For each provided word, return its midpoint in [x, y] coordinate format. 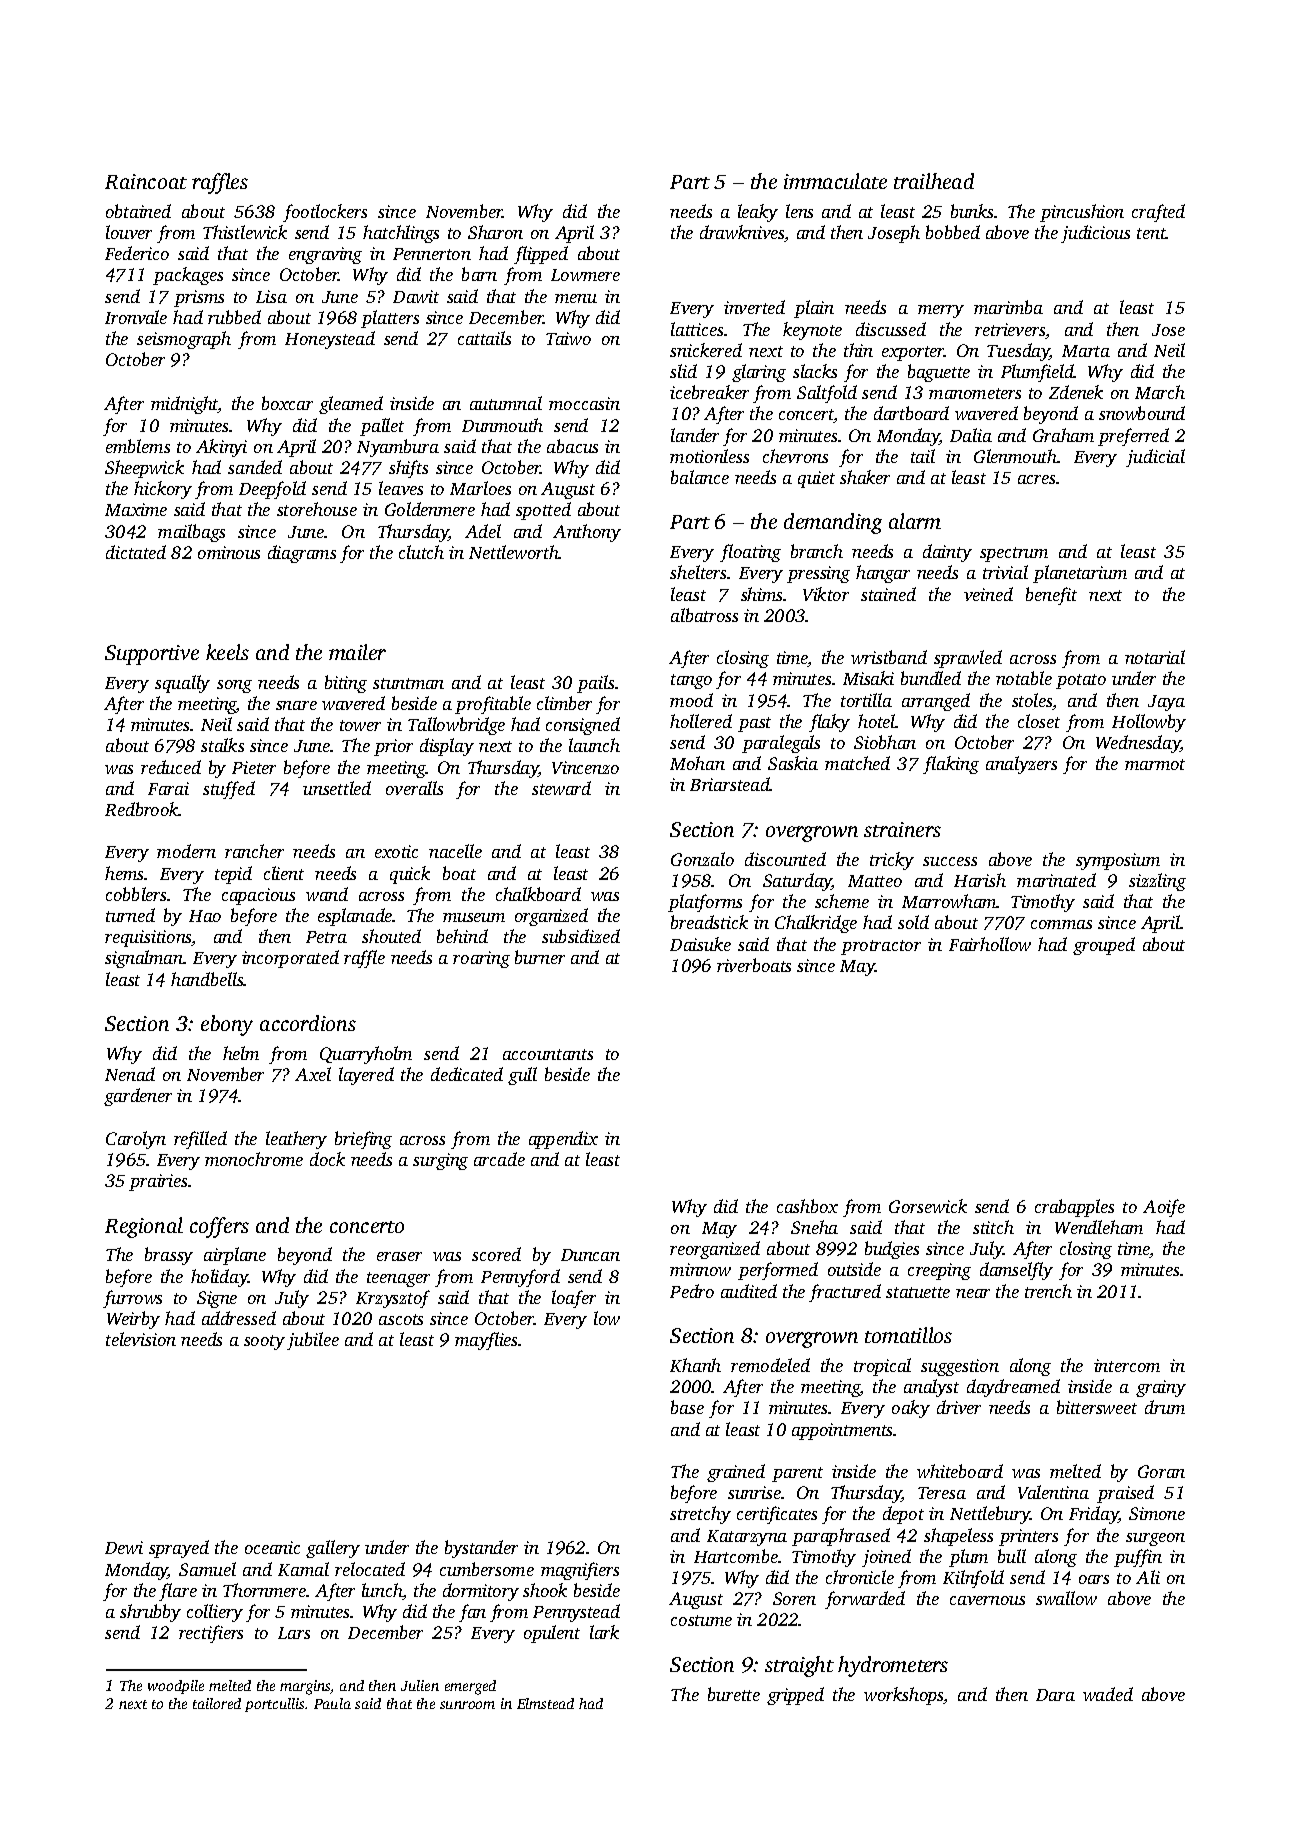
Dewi [124, 1547]
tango [691, 681]
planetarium [1080, 574]
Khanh [695, 1365]
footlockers [325, 213]
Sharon [495, 232]
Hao [205, 916]
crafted [1158, 213]
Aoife [1164, 1208]
